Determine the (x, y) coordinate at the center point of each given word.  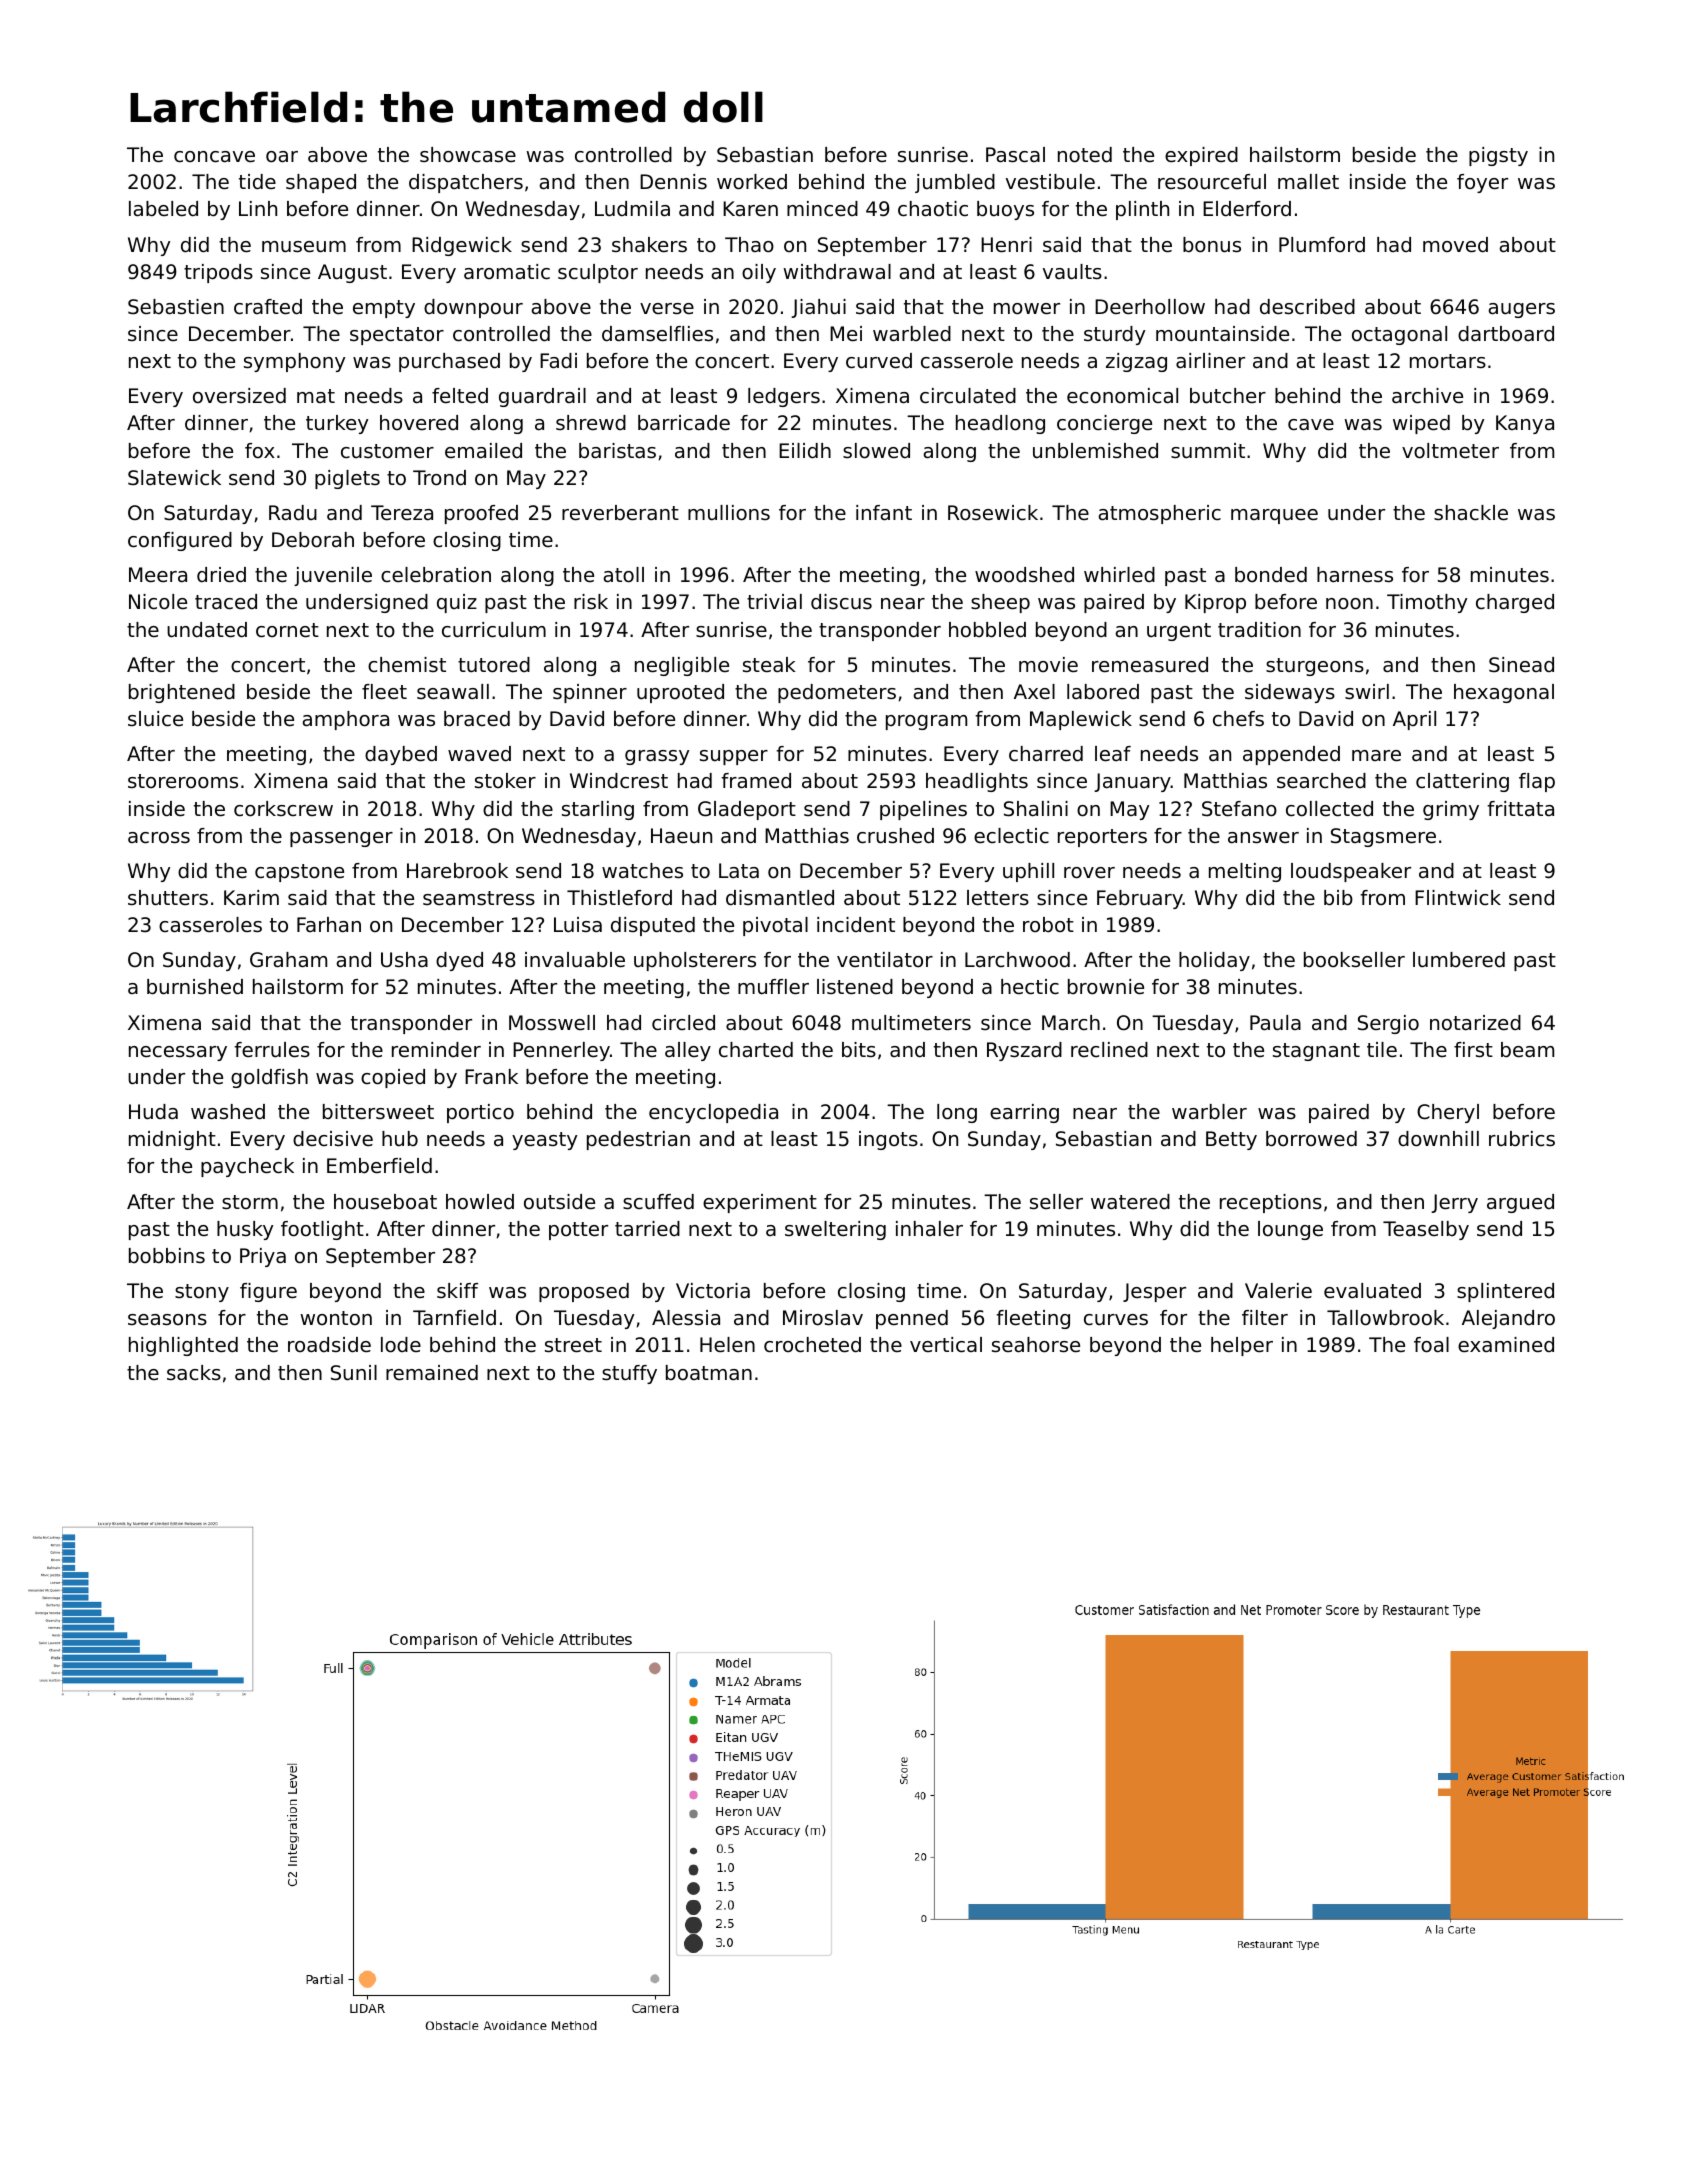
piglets (347, 479)
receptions (1271, 1203)
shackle (1471, 513)
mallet (1308, 181)
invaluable (575, 960)
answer (1263, 838)
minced (822, 209)
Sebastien (176, 307)
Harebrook (457, 871)
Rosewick (993, 513)
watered (1130, 1201)
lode (401, 1345)
